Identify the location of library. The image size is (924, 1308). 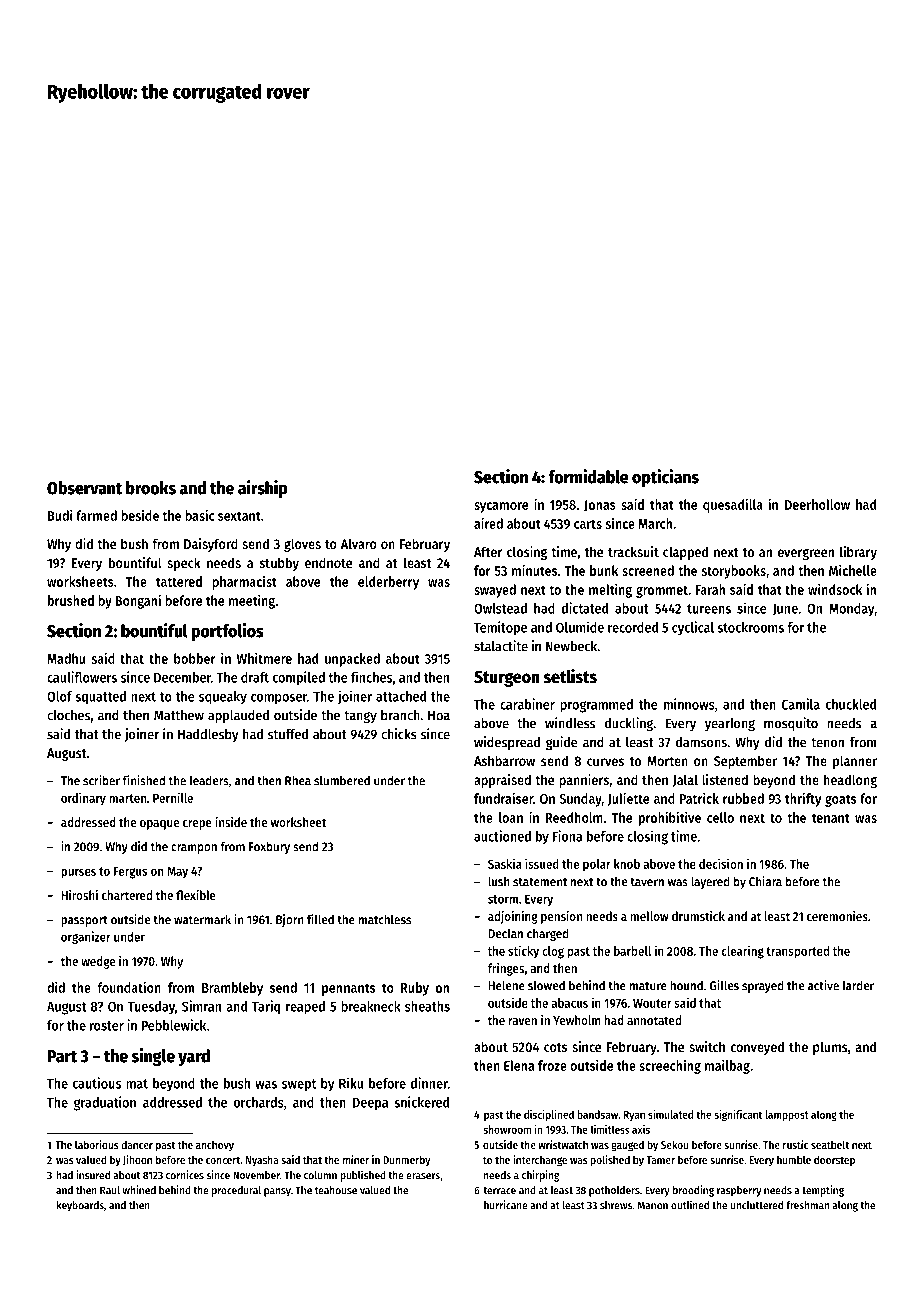
(858, 553).
